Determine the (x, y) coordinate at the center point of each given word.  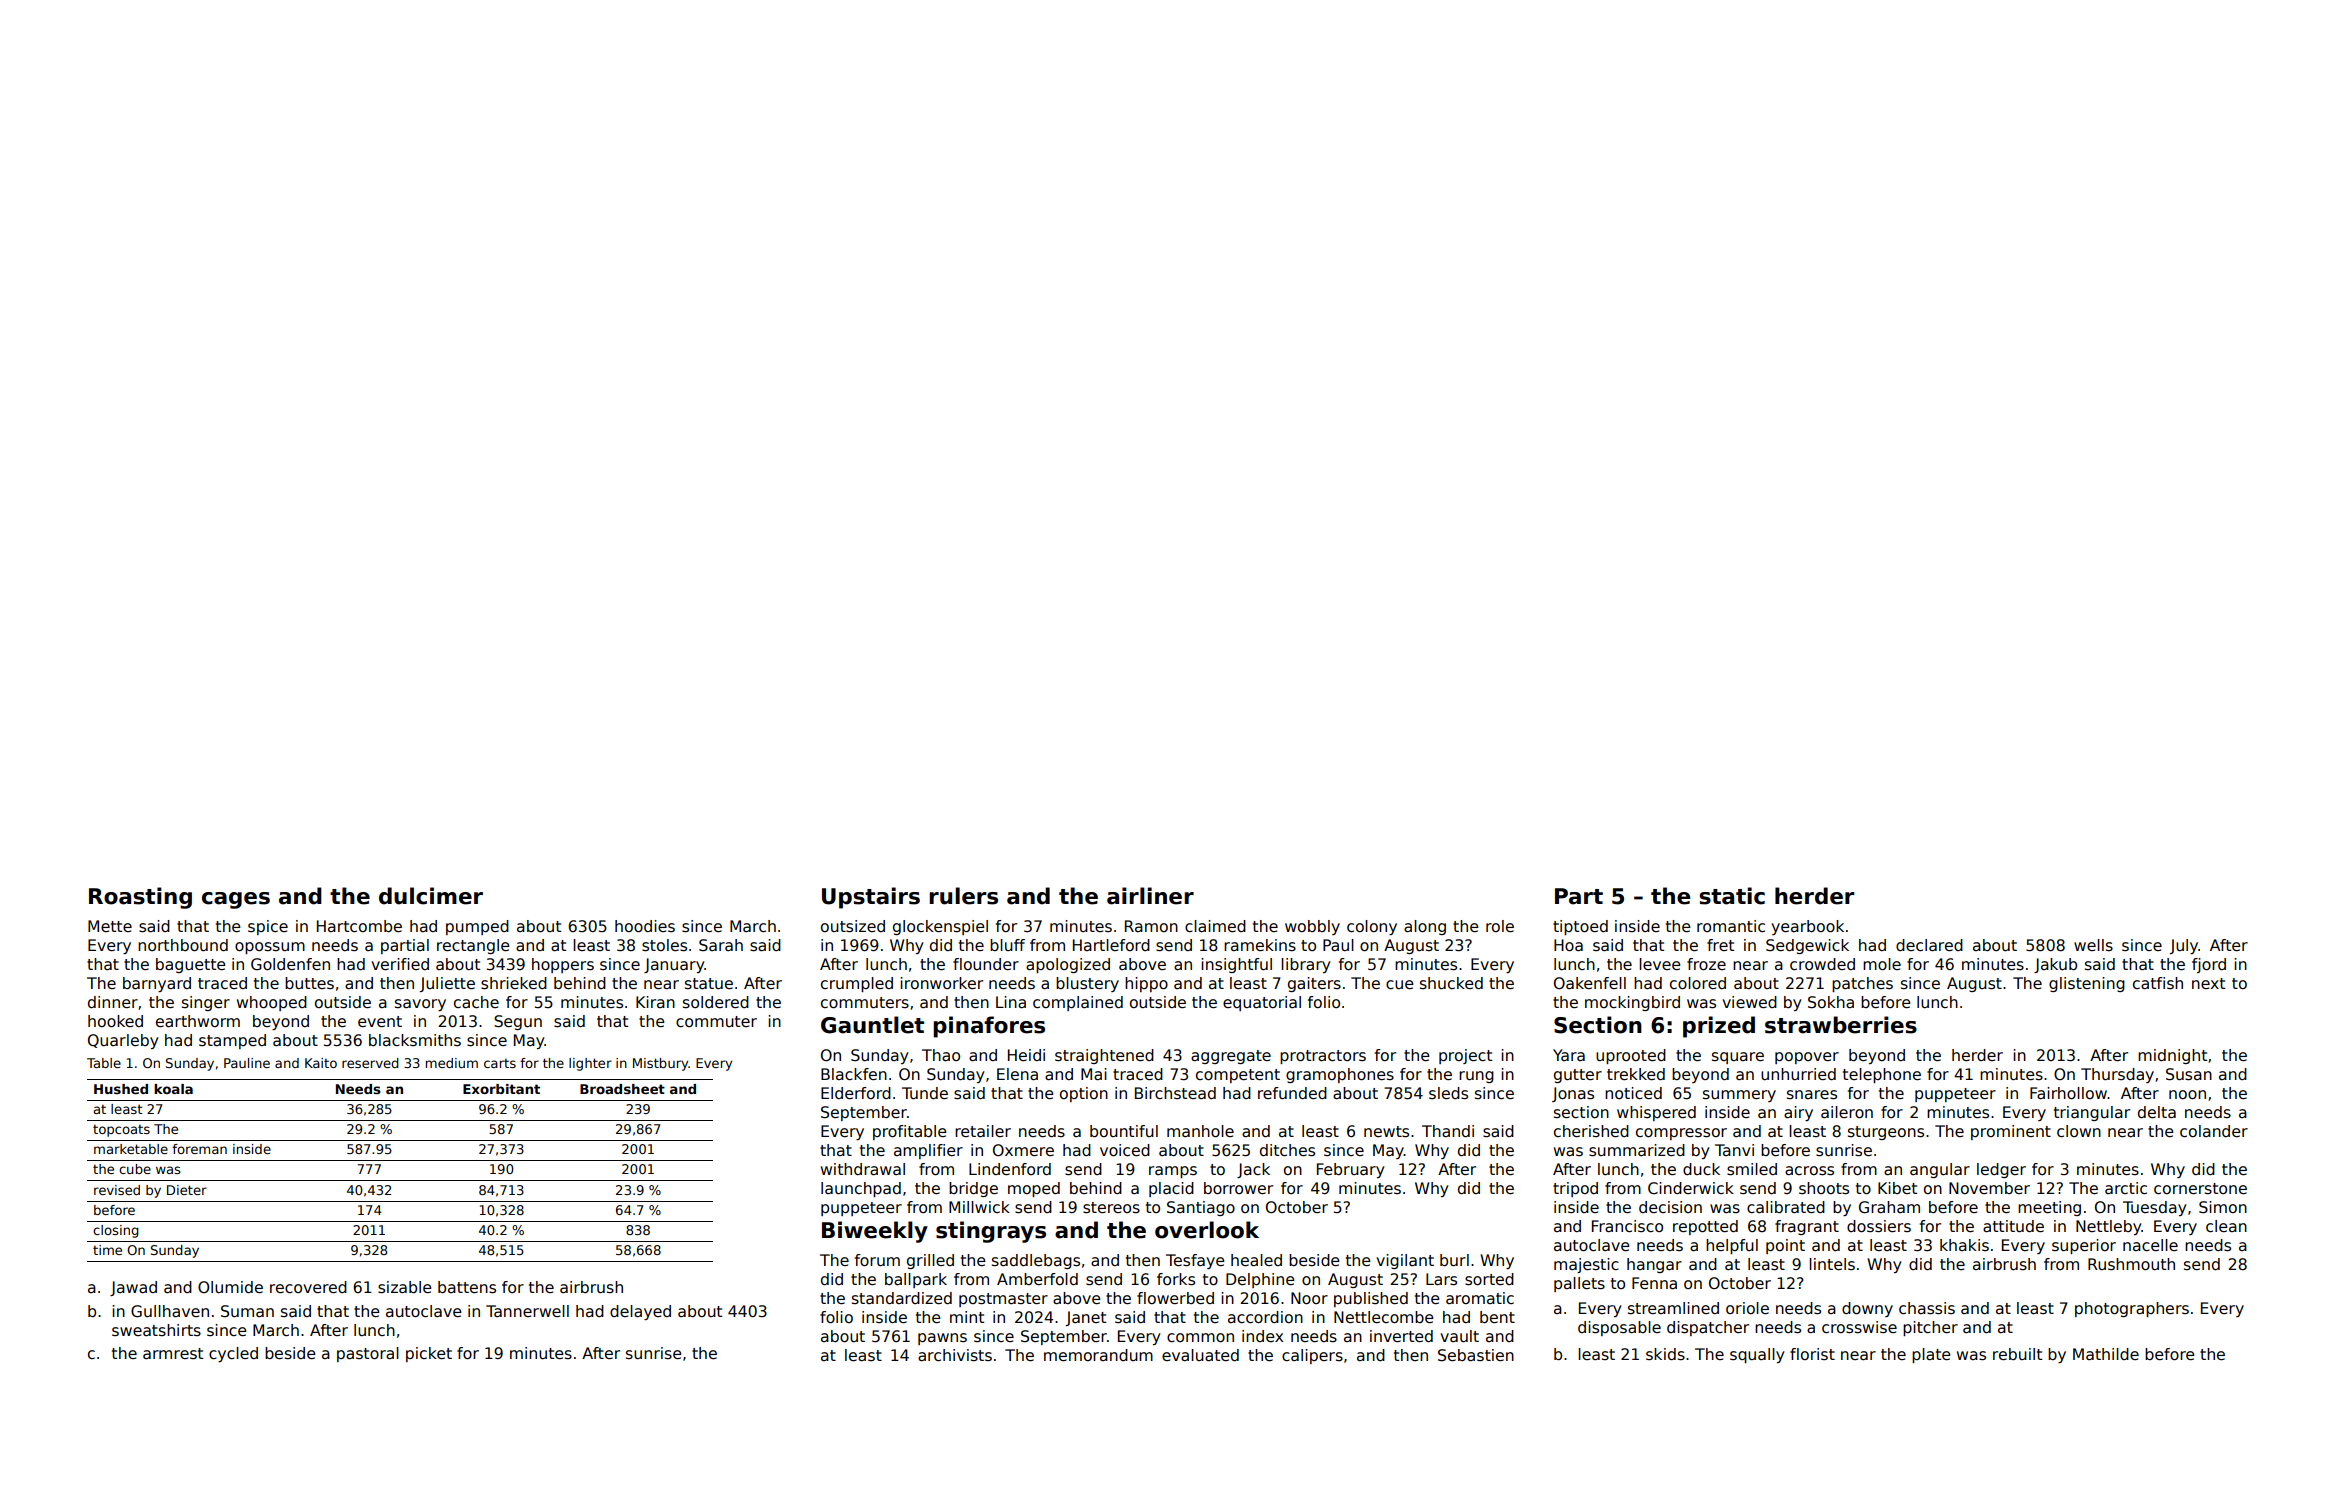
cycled (233, 1354)
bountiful (1124, 1131)
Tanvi (1734, 1150)
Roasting (140, 898)
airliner (1150, 896)
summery (1739, 1096)
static (1732, 896)
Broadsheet (622, 1089)
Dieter (187, 1190)
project (1465, 1056)
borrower (1238, 1188)
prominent (2011, 1132)
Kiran (655, 1002)
